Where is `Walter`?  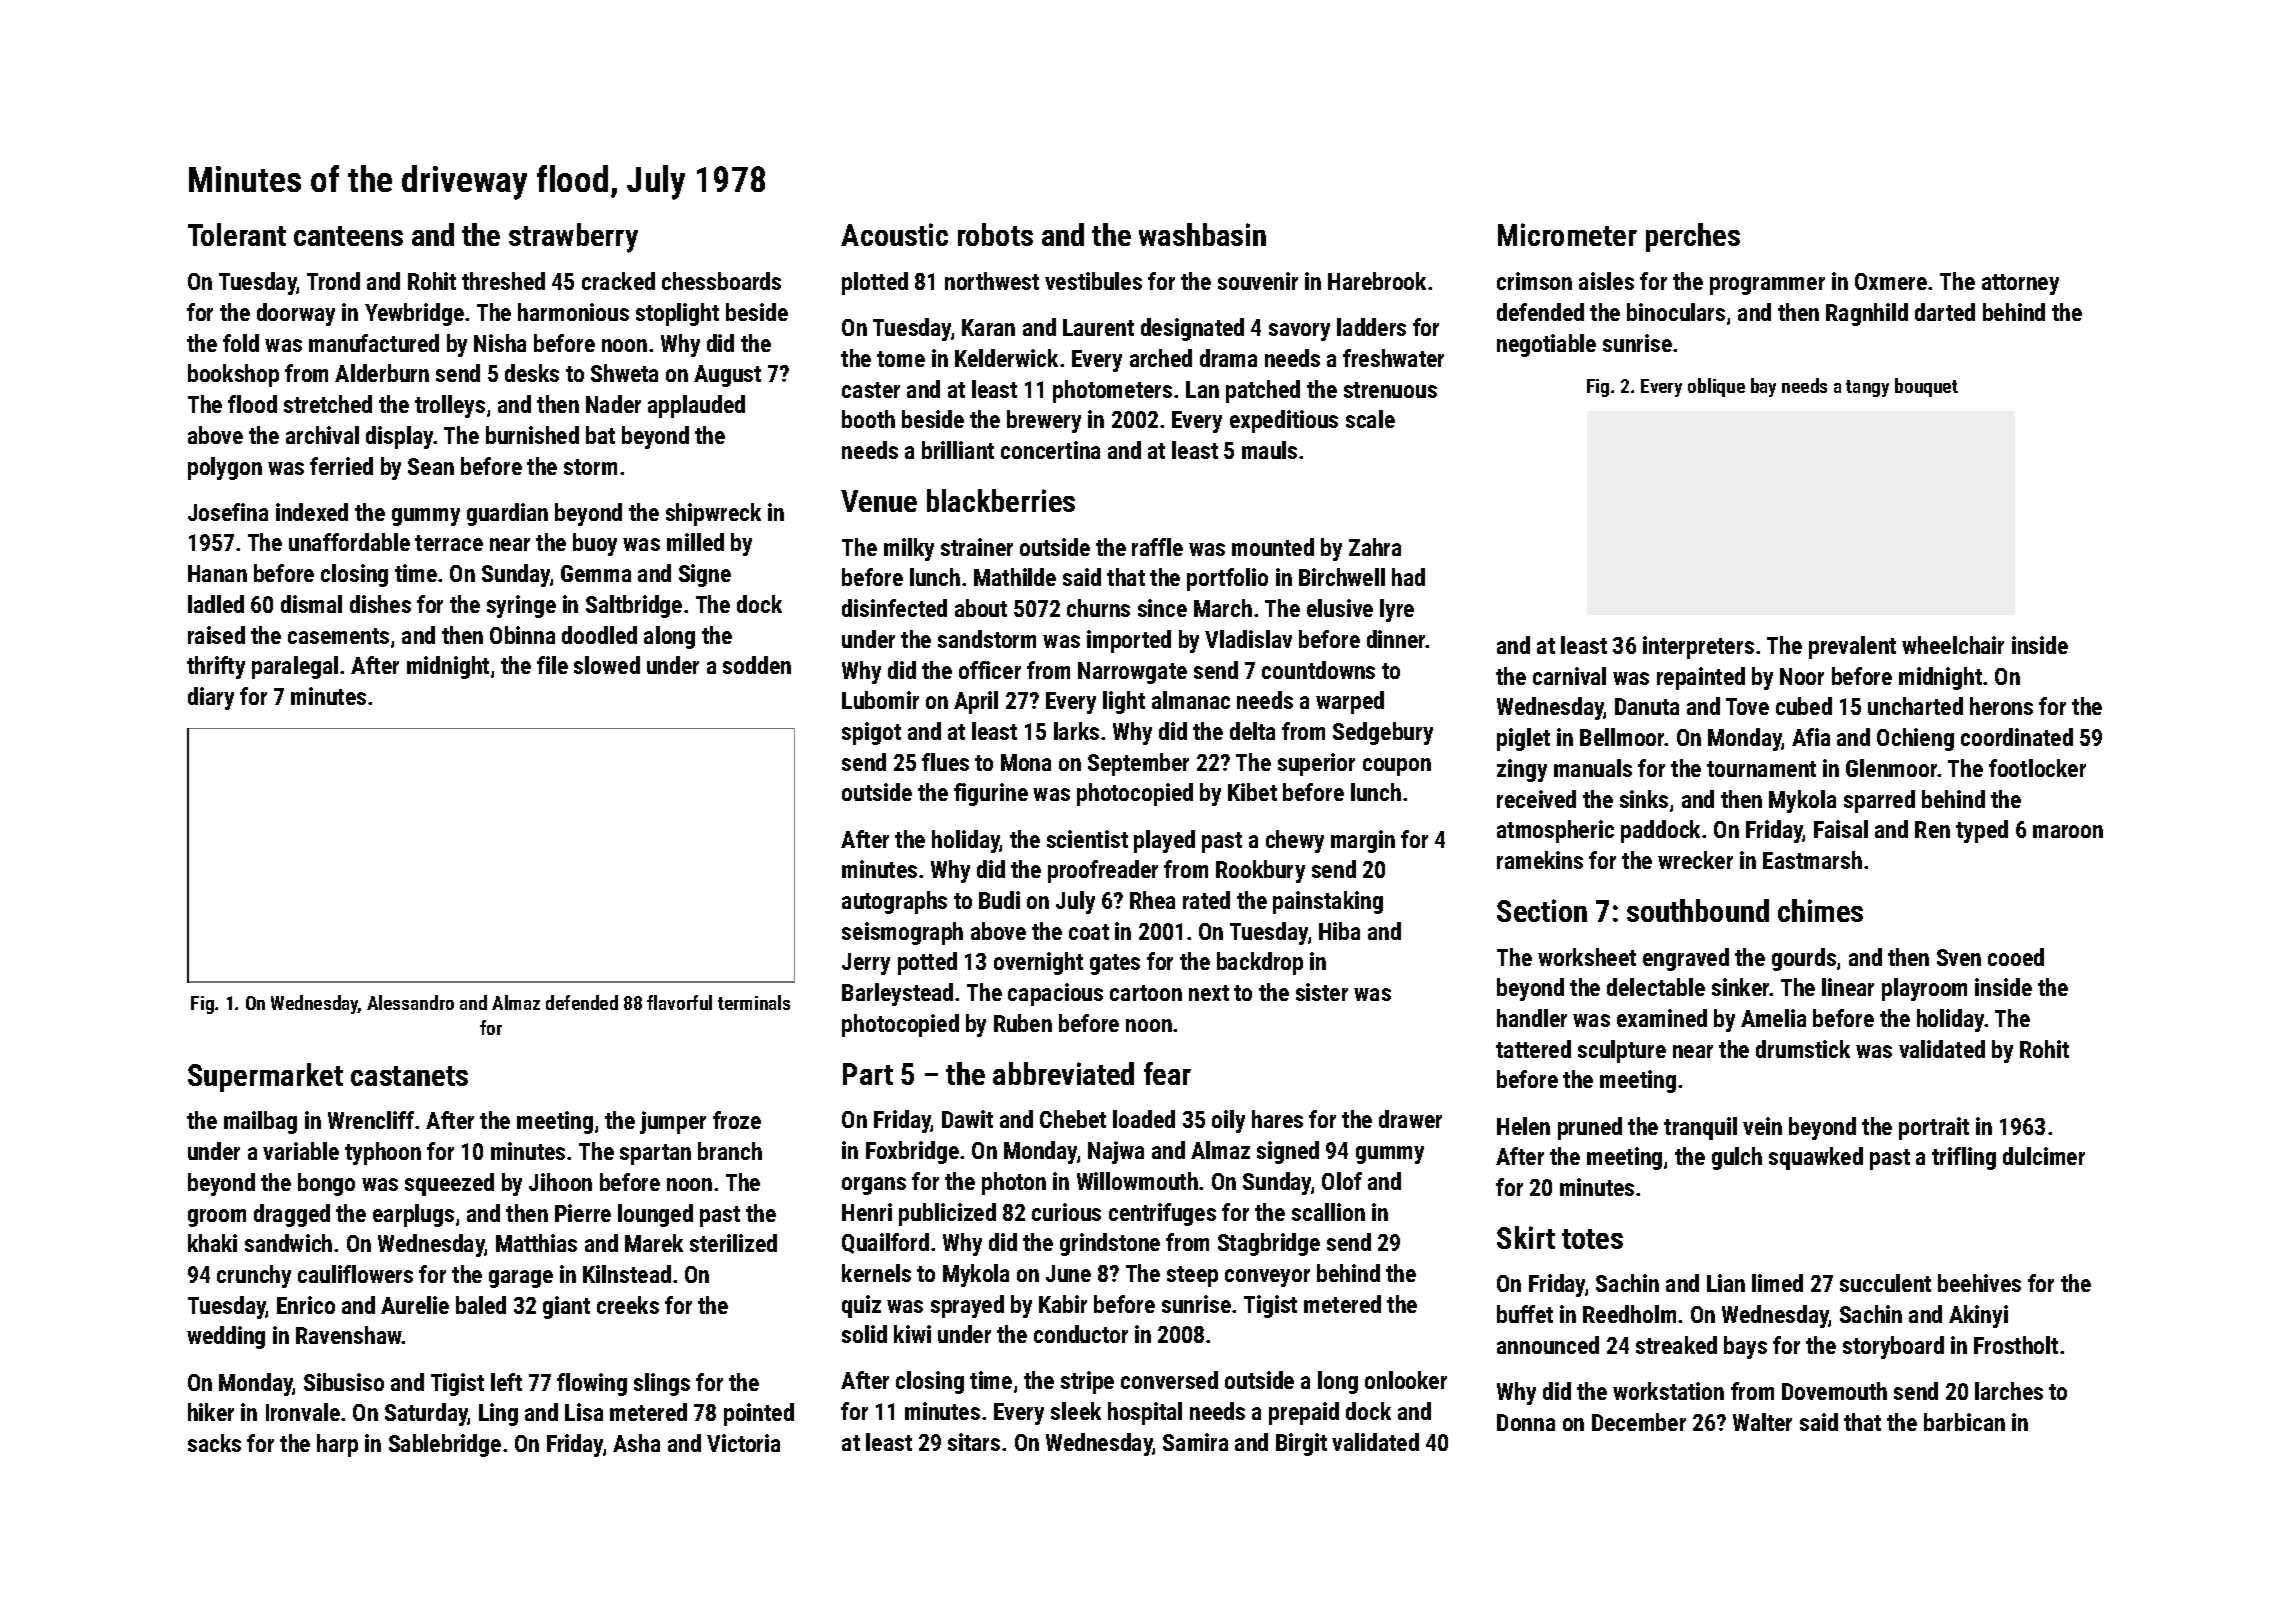 Walter is located at coordinates (1762, 1422).
